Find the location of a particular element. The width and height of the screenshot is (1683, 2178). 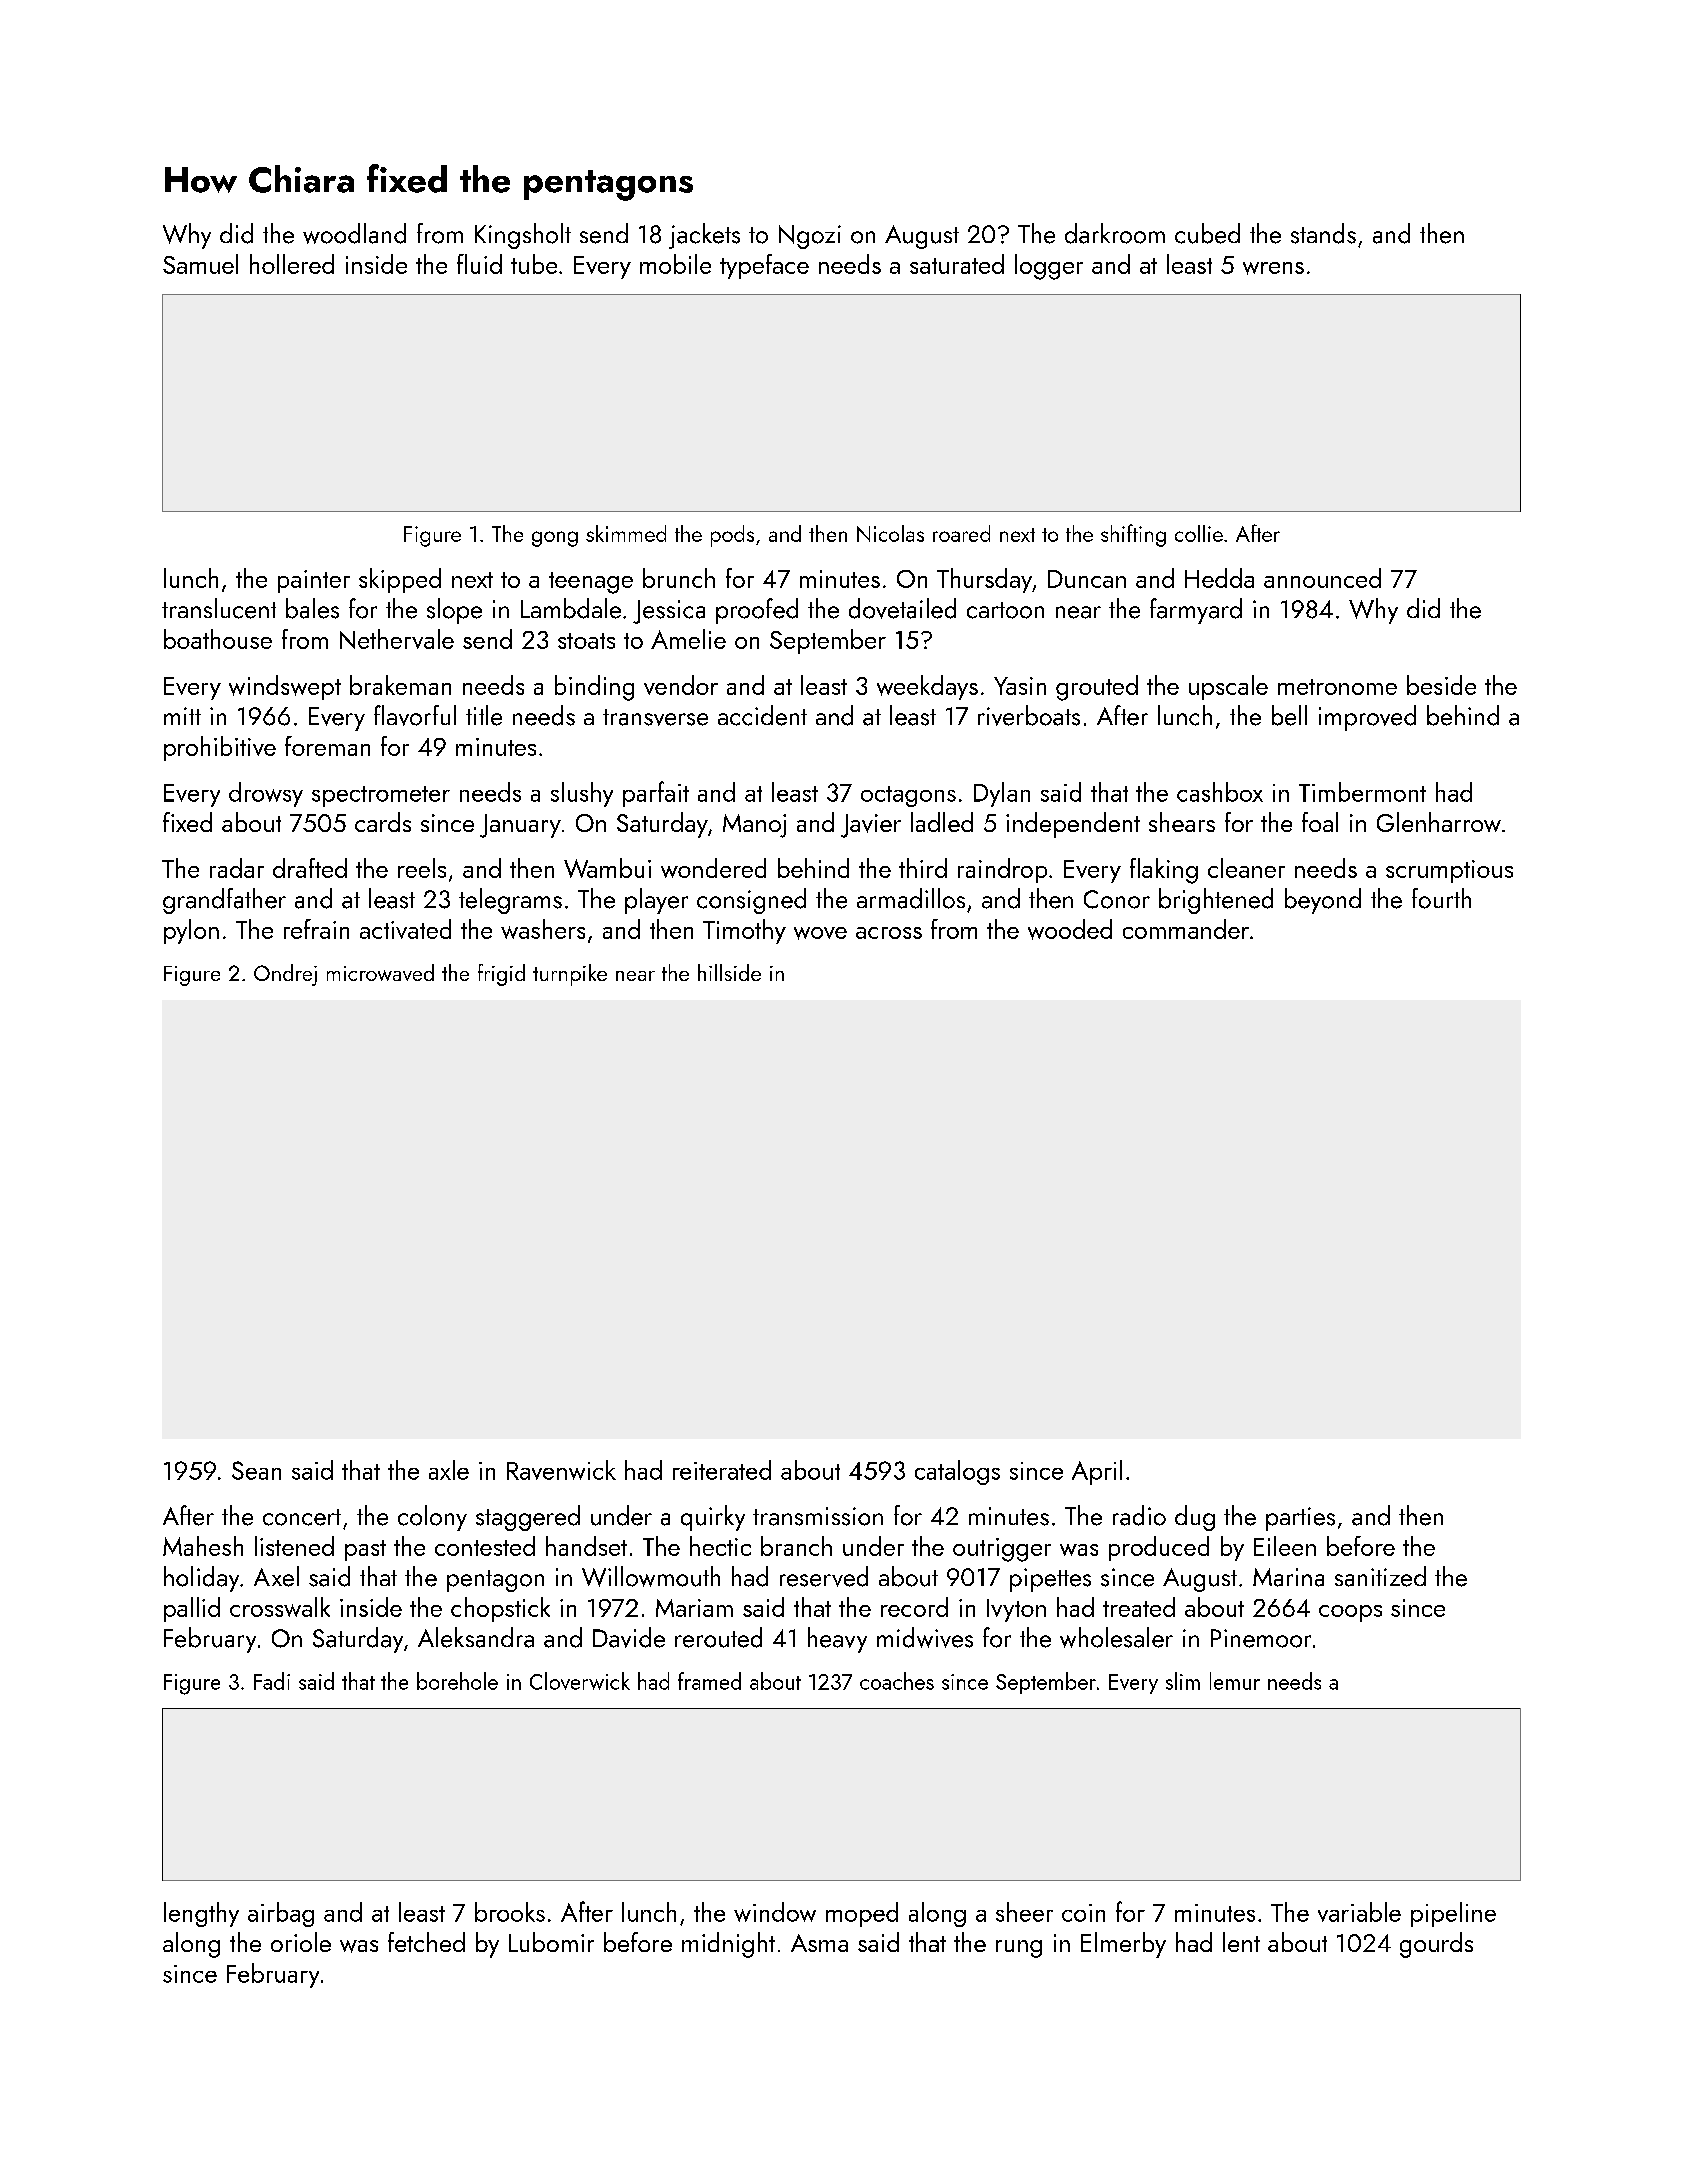

logger is located at coordinates (1049, 267).
